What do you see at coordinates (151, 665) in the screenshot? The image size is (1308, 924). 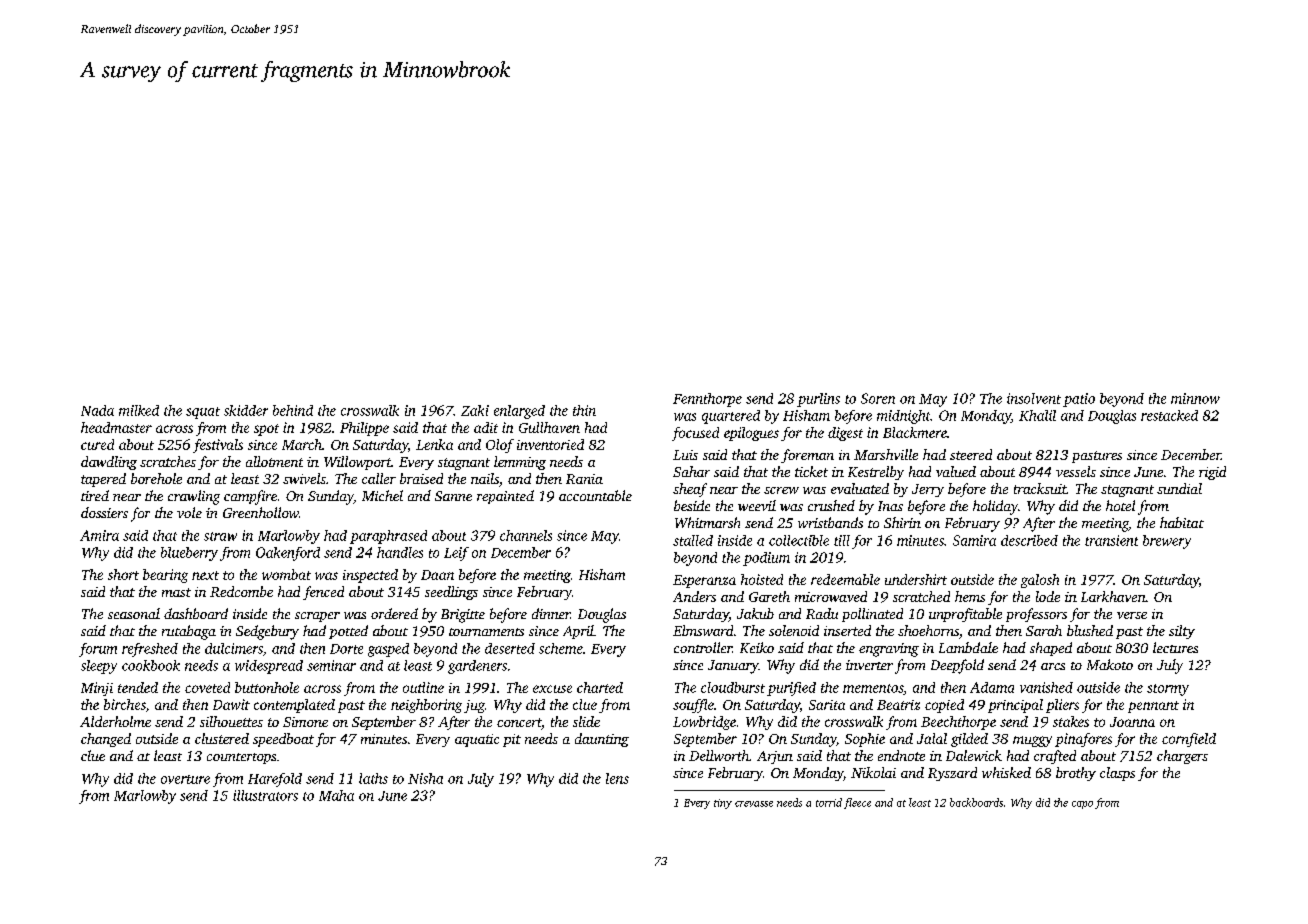 I see `cookbook` at bounding box center [151, 665].
